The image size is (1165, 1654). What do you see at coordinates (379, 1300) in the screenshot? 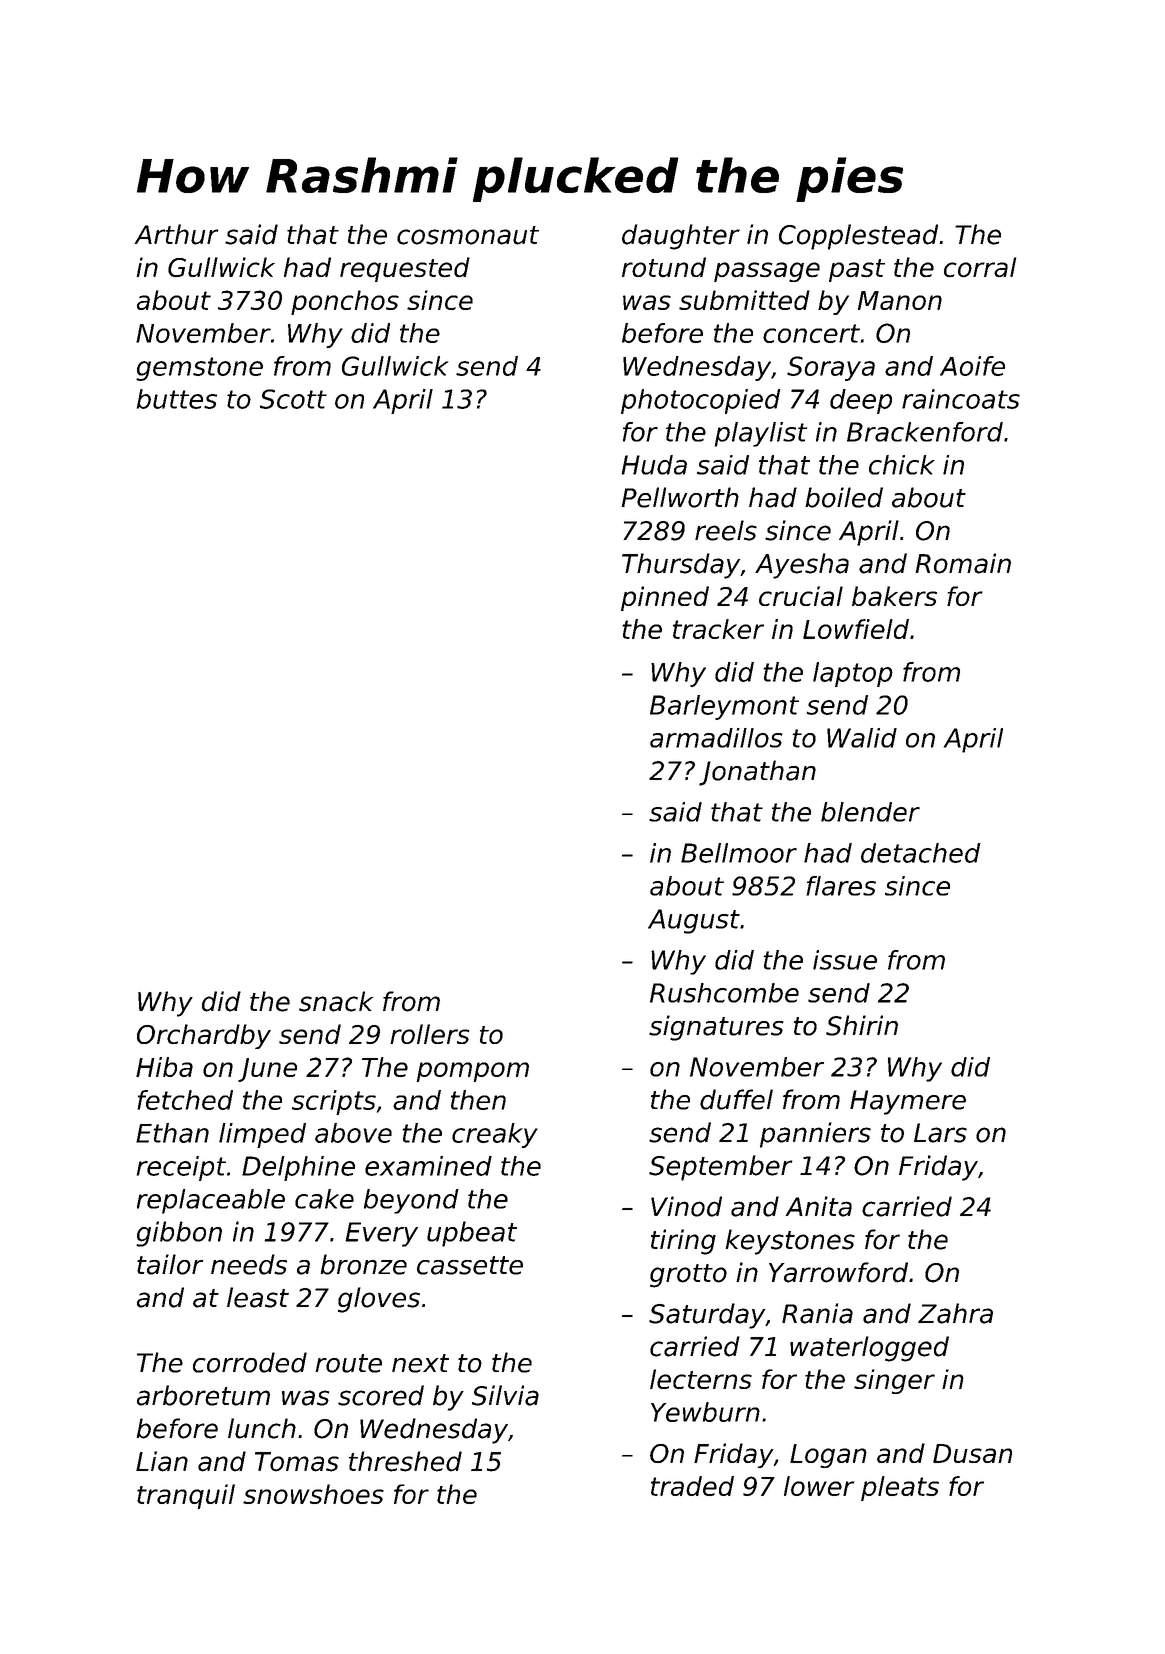
I see `gloves` at bounding box center [379, 1300].
